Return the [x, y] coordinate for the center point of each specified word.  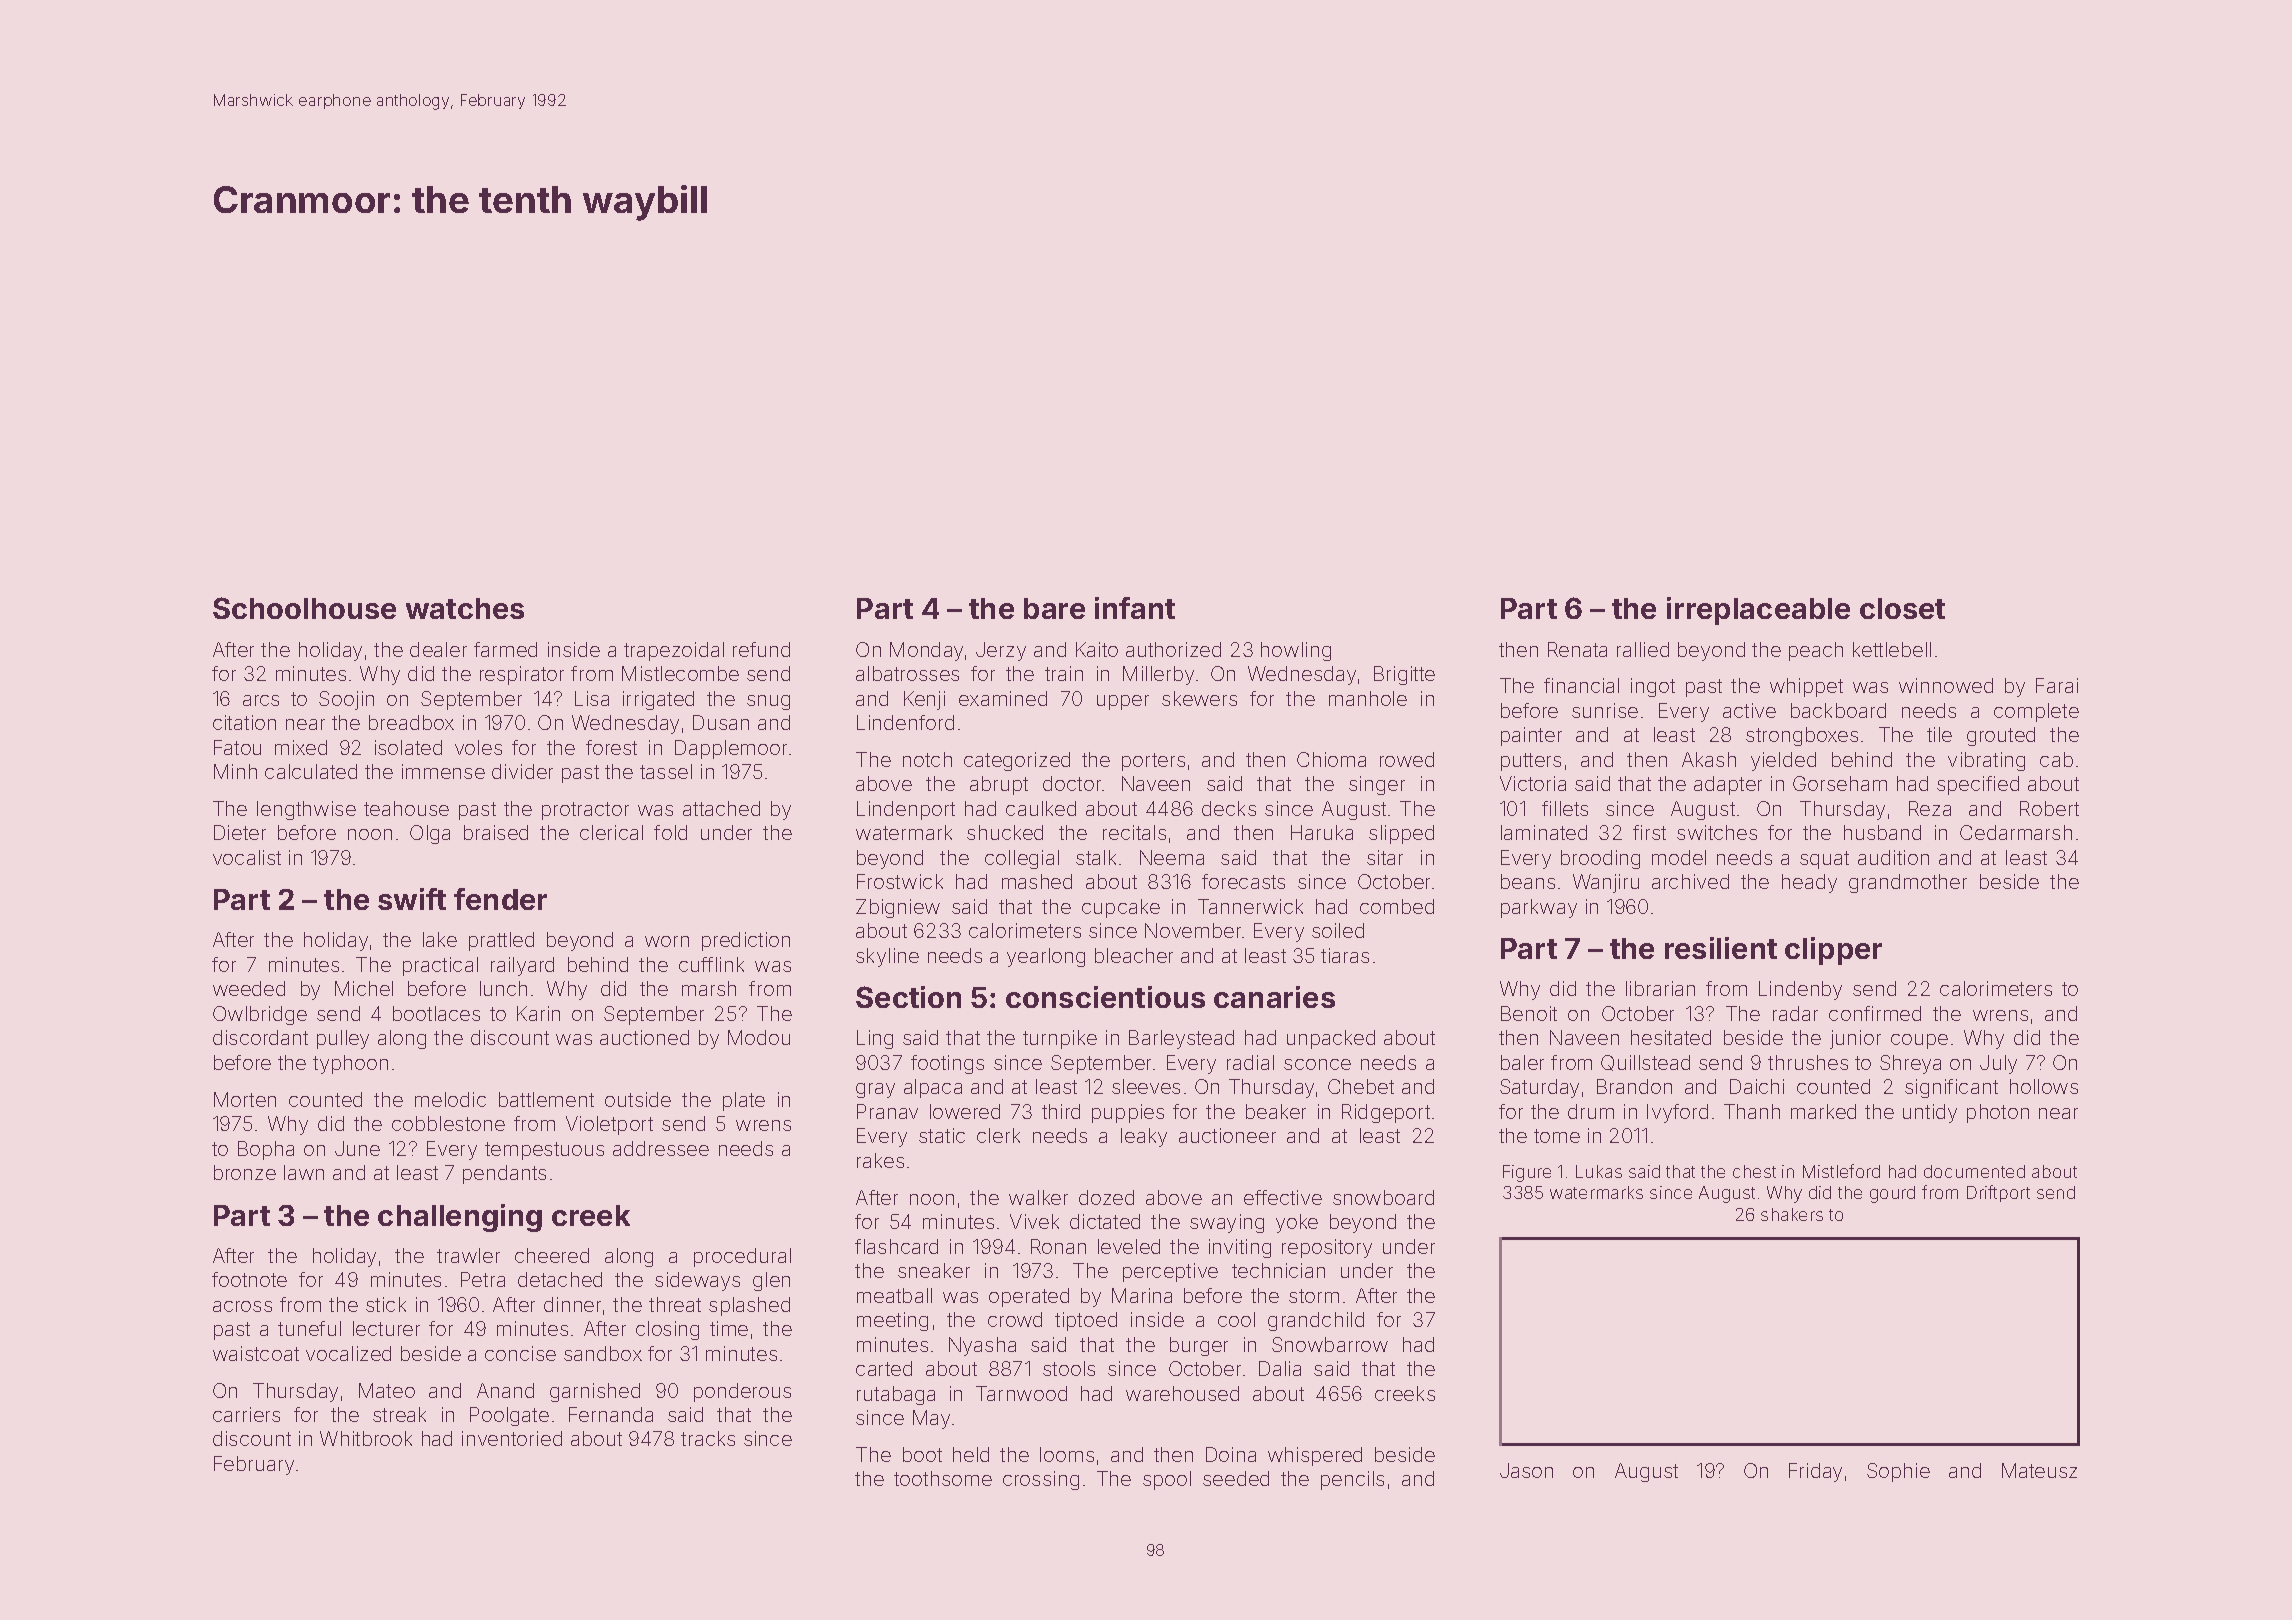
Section [908, 997]
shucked [1005, 832]
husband [1882, 832]
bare [1054, 608]
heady [1809, 883]
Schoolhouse [304, 608]
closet [1902, 608]
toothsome [943, 1478]
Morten [245, 1099]
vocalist [247, 857]
